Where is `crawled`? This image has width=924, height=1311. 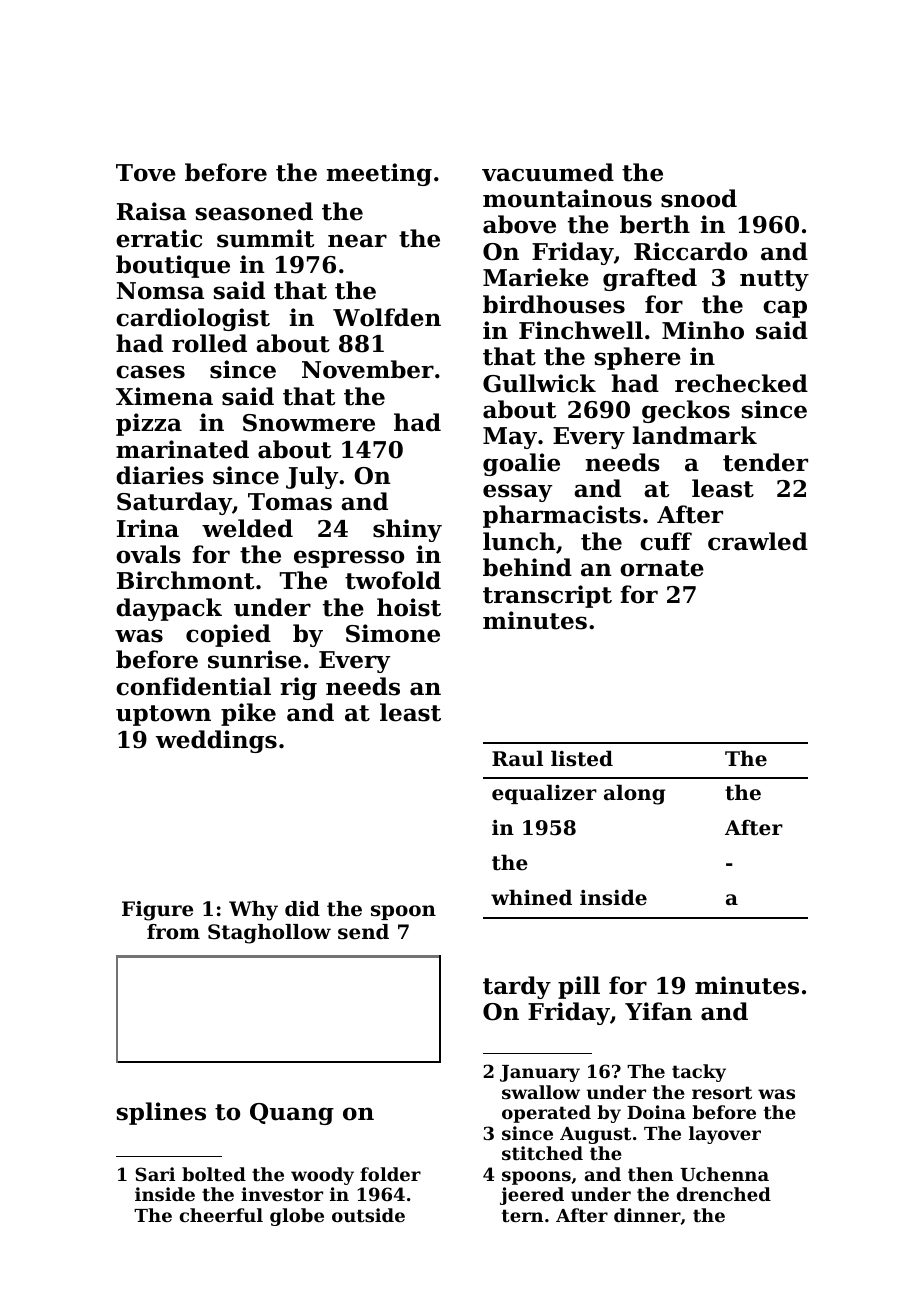
crawled is located at coordinates (758, 541).
